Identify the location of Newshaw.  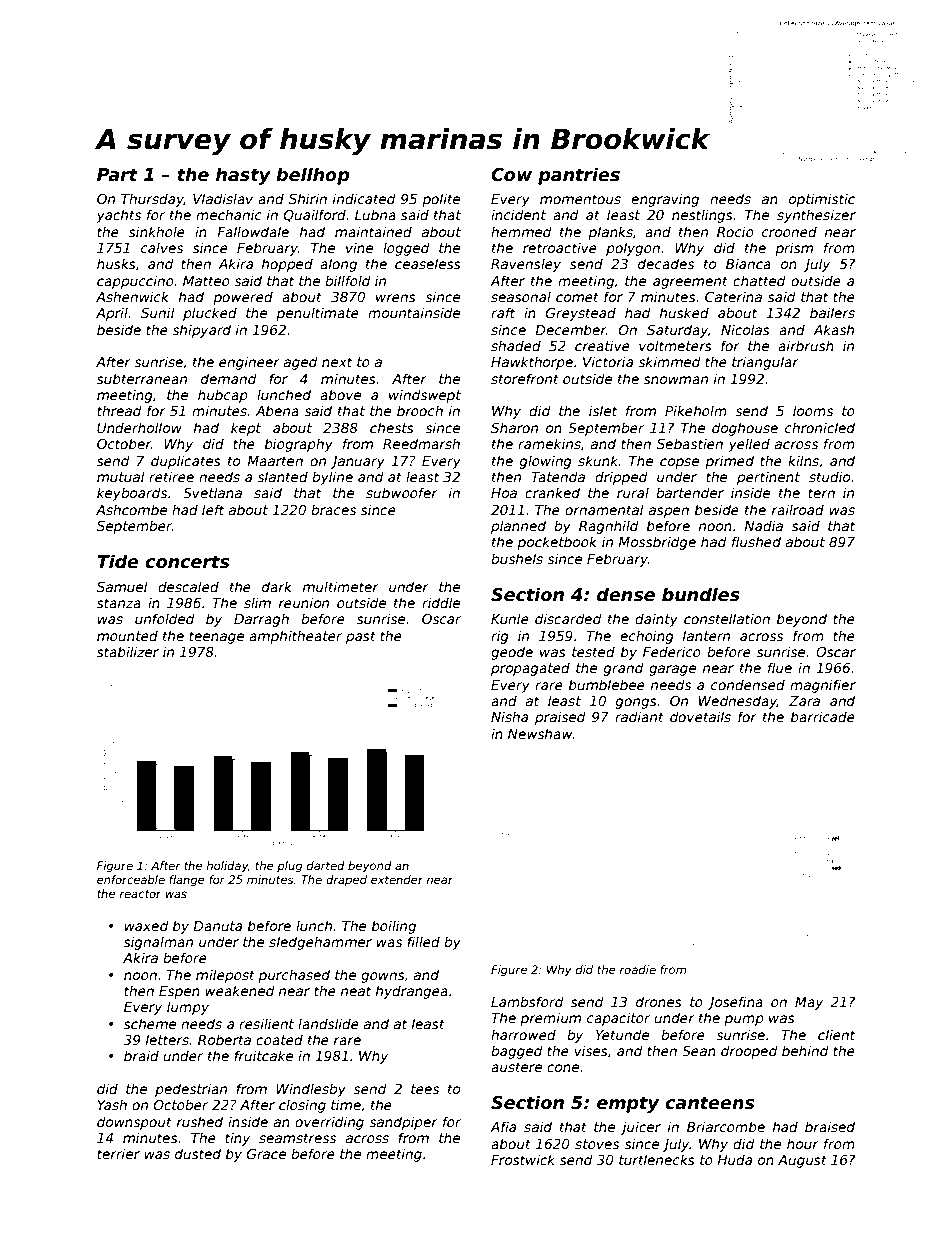
(540, 733).
